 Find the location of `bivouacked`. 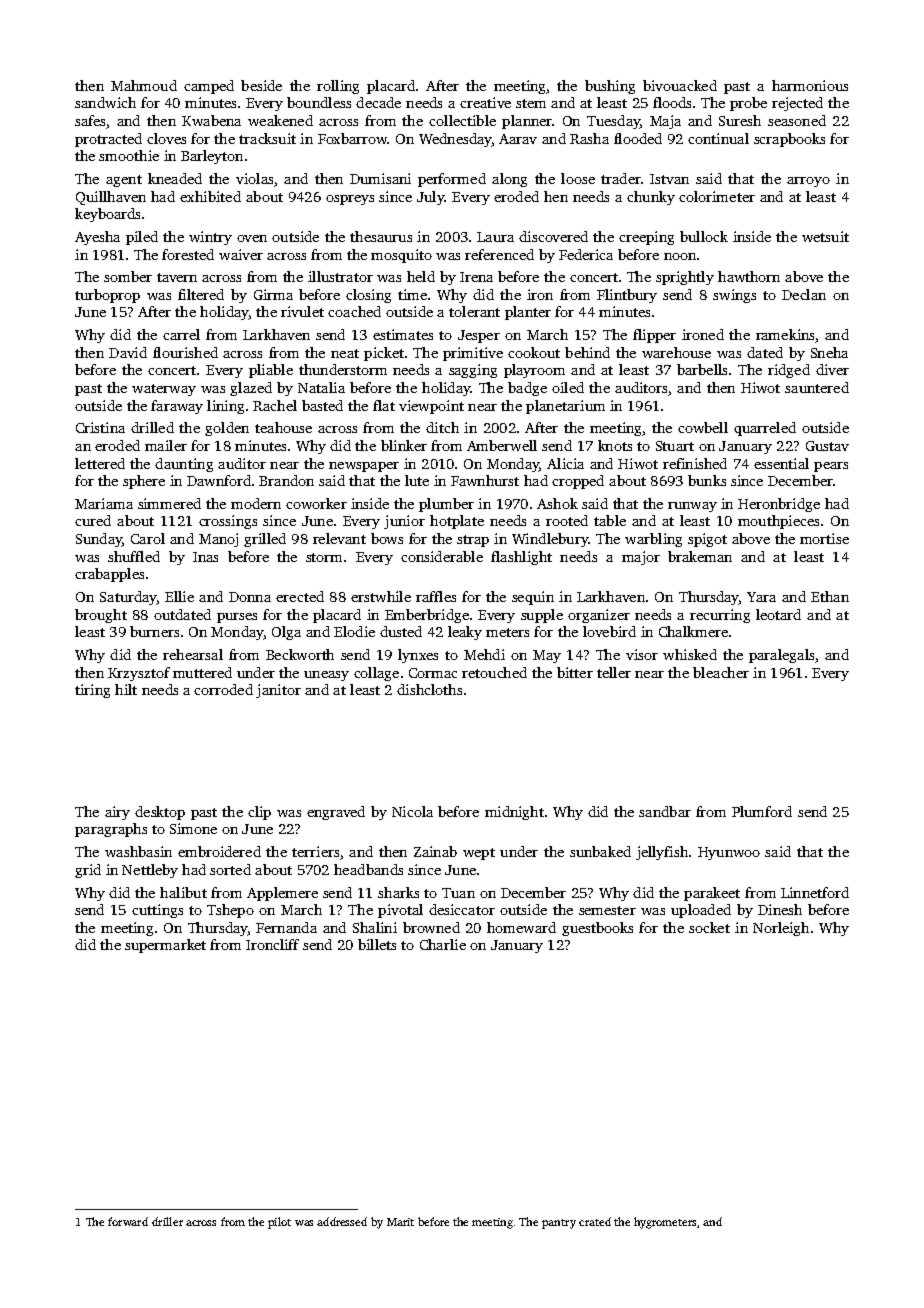

bivouacked is located at coordinates (680, 85).
